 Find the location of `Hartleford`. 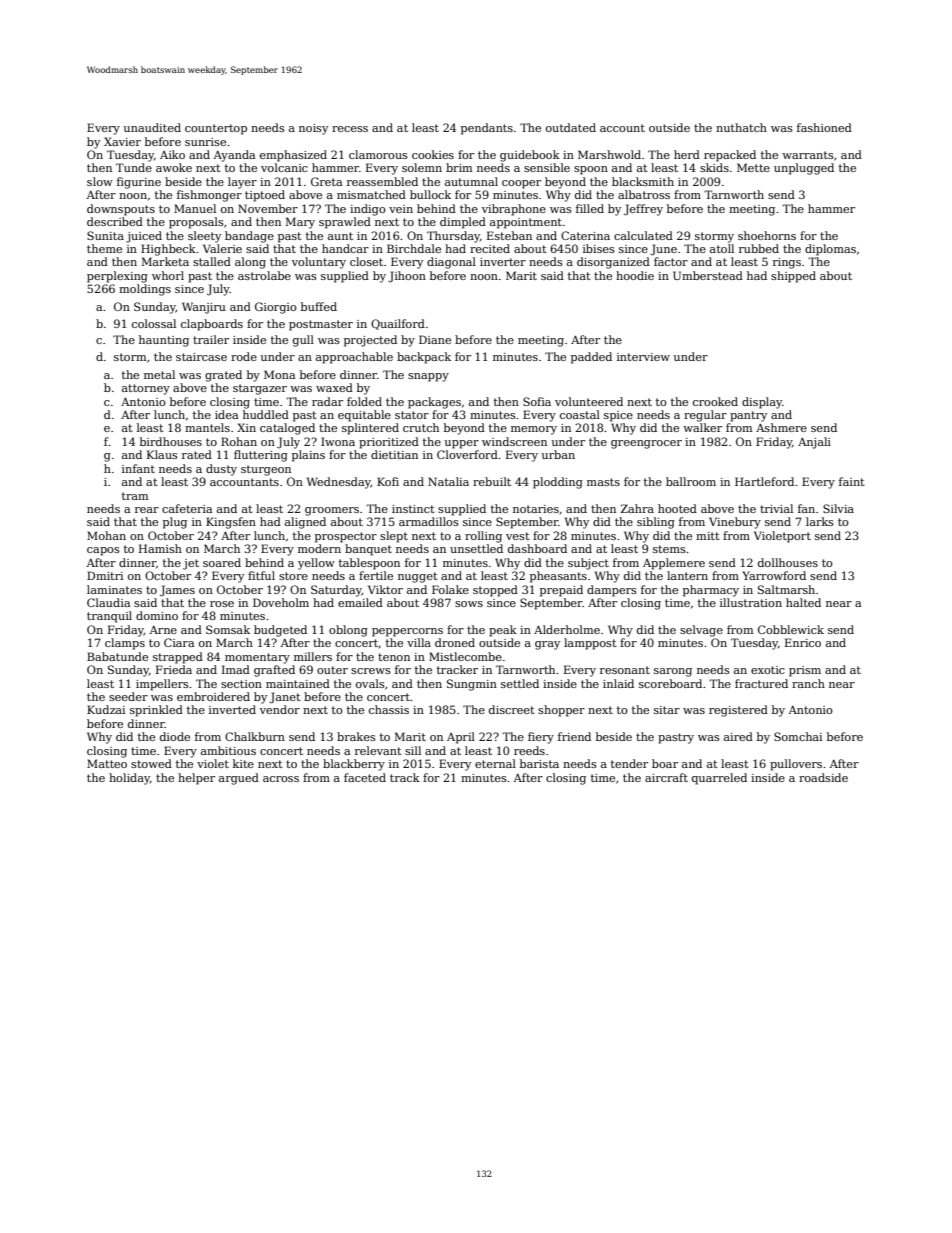

Hartleford is located at coordinates (764, 481).
